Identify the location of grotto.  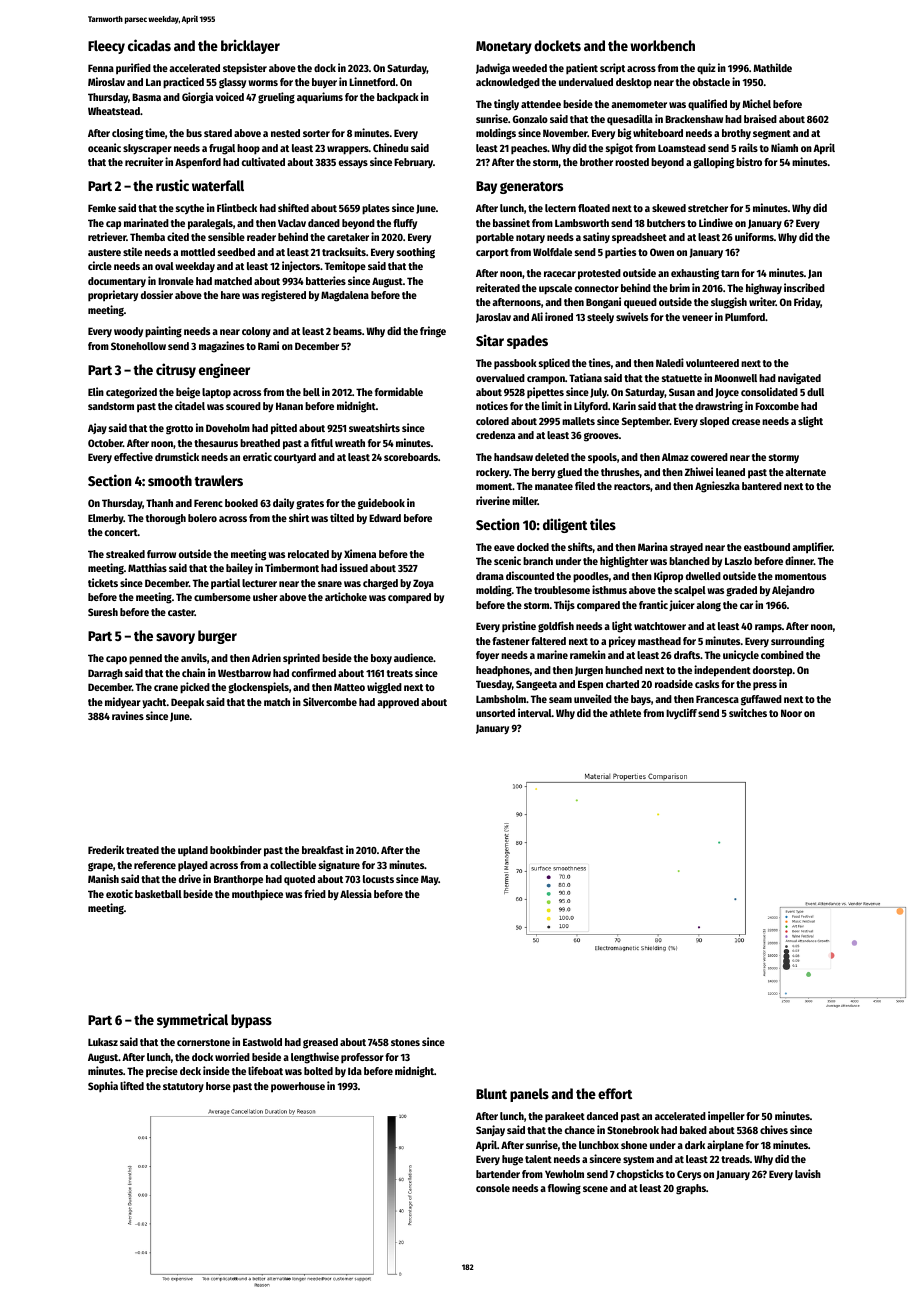
(179, 430).
